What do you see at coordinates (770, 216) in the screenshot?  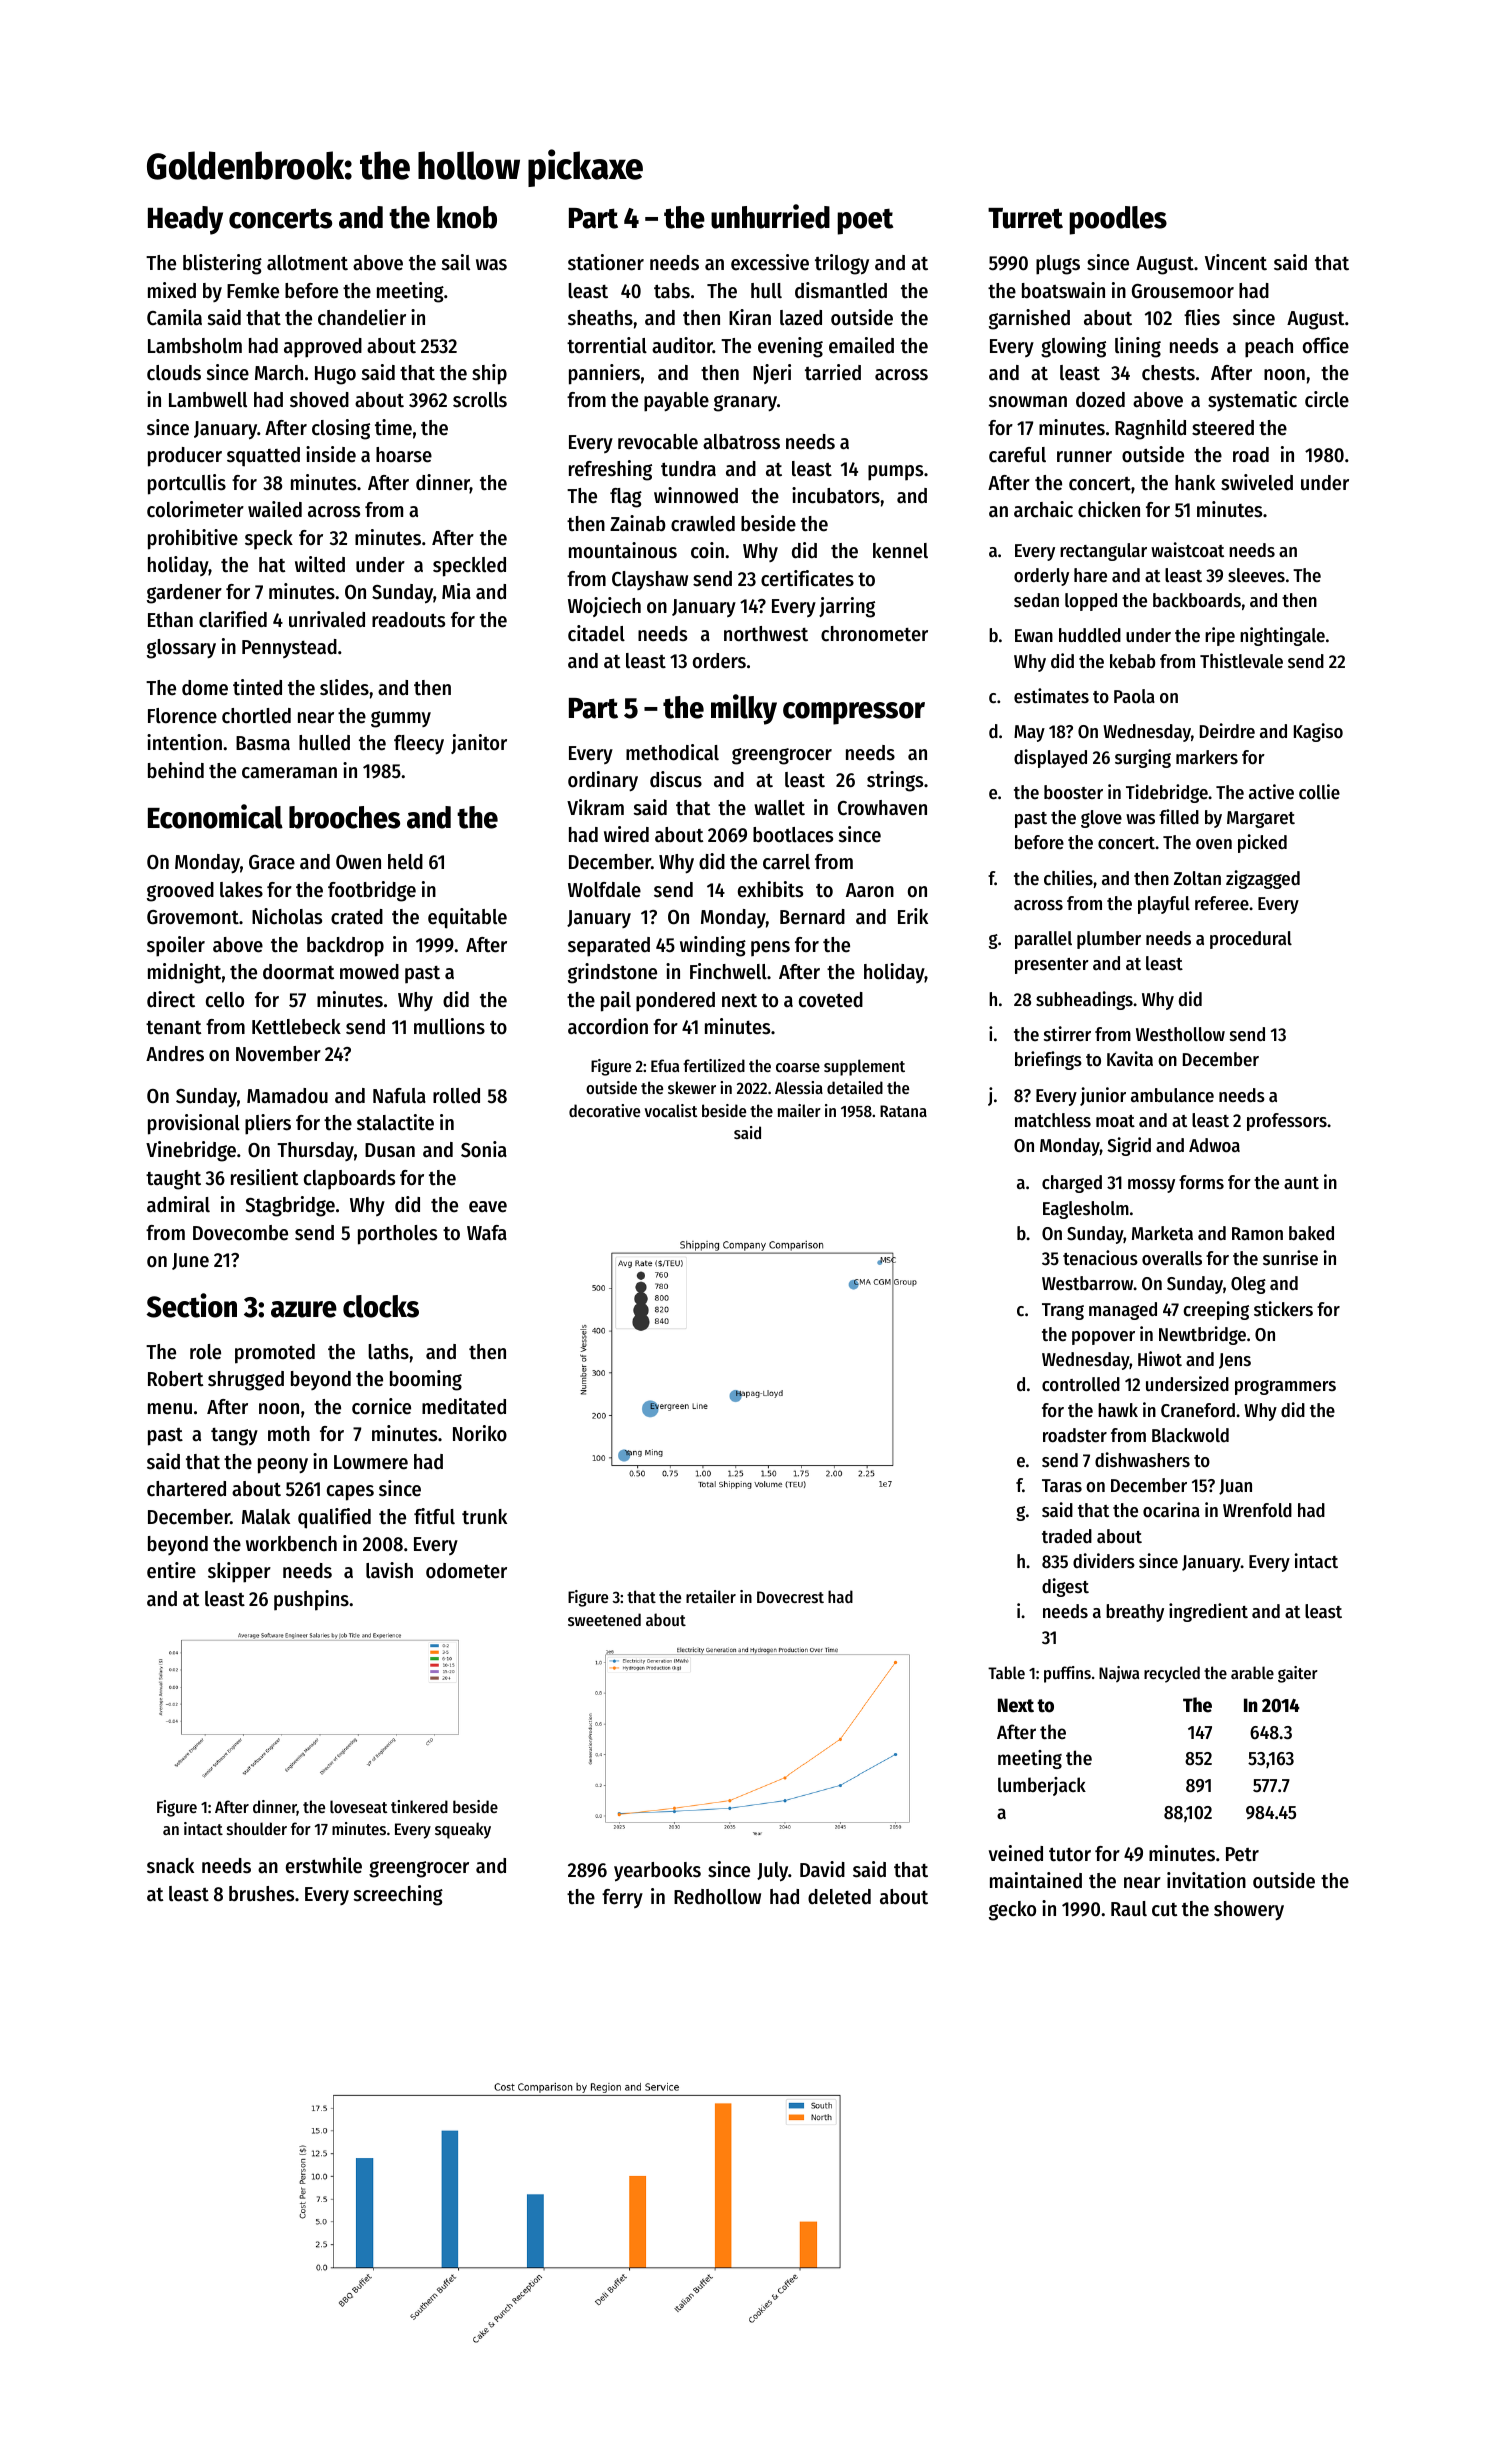 I see `unhurried` at bounding box center [770, 216].
